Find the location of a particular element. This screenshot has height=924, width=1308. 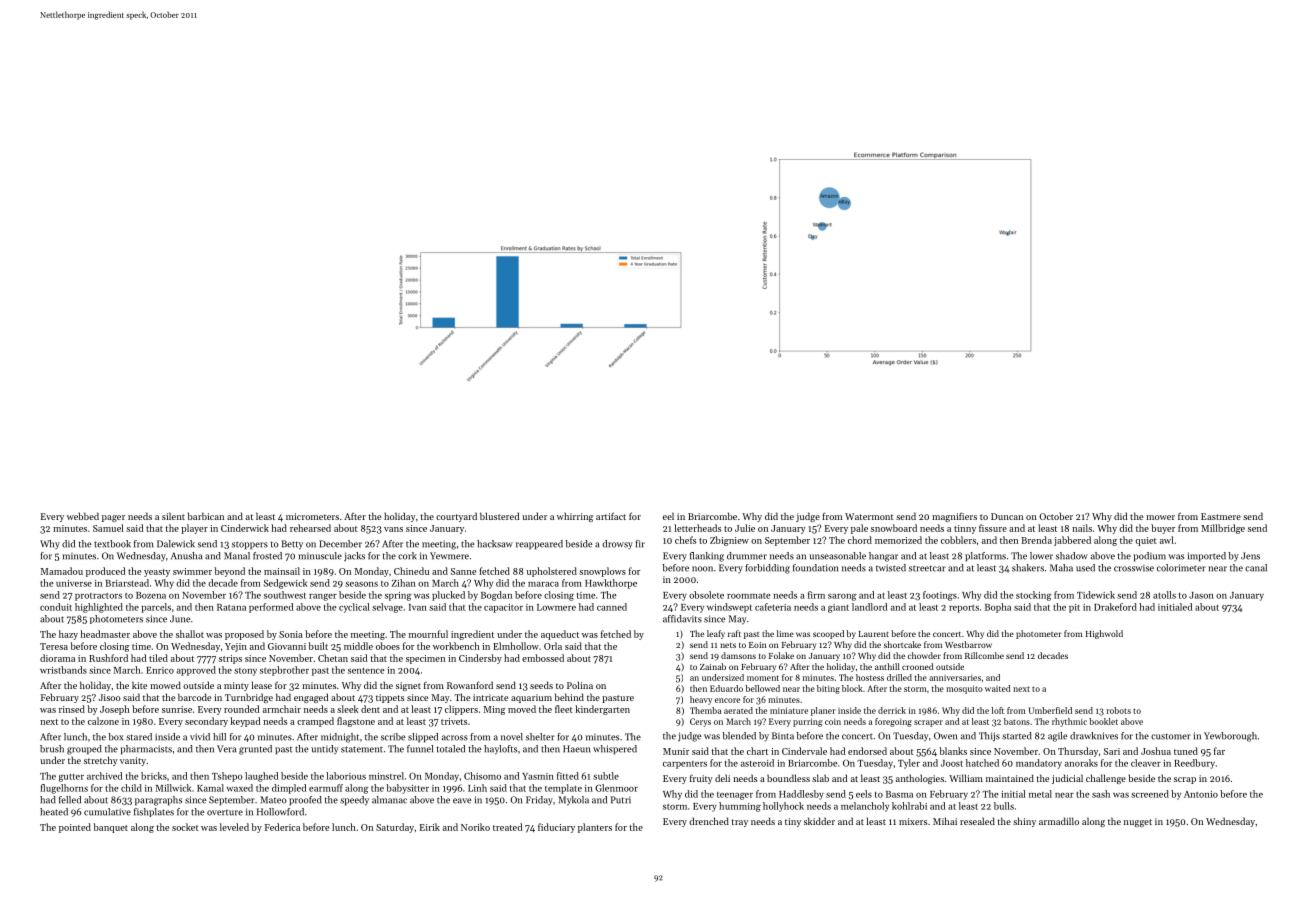

strips is located at coordinates (230, 659).
